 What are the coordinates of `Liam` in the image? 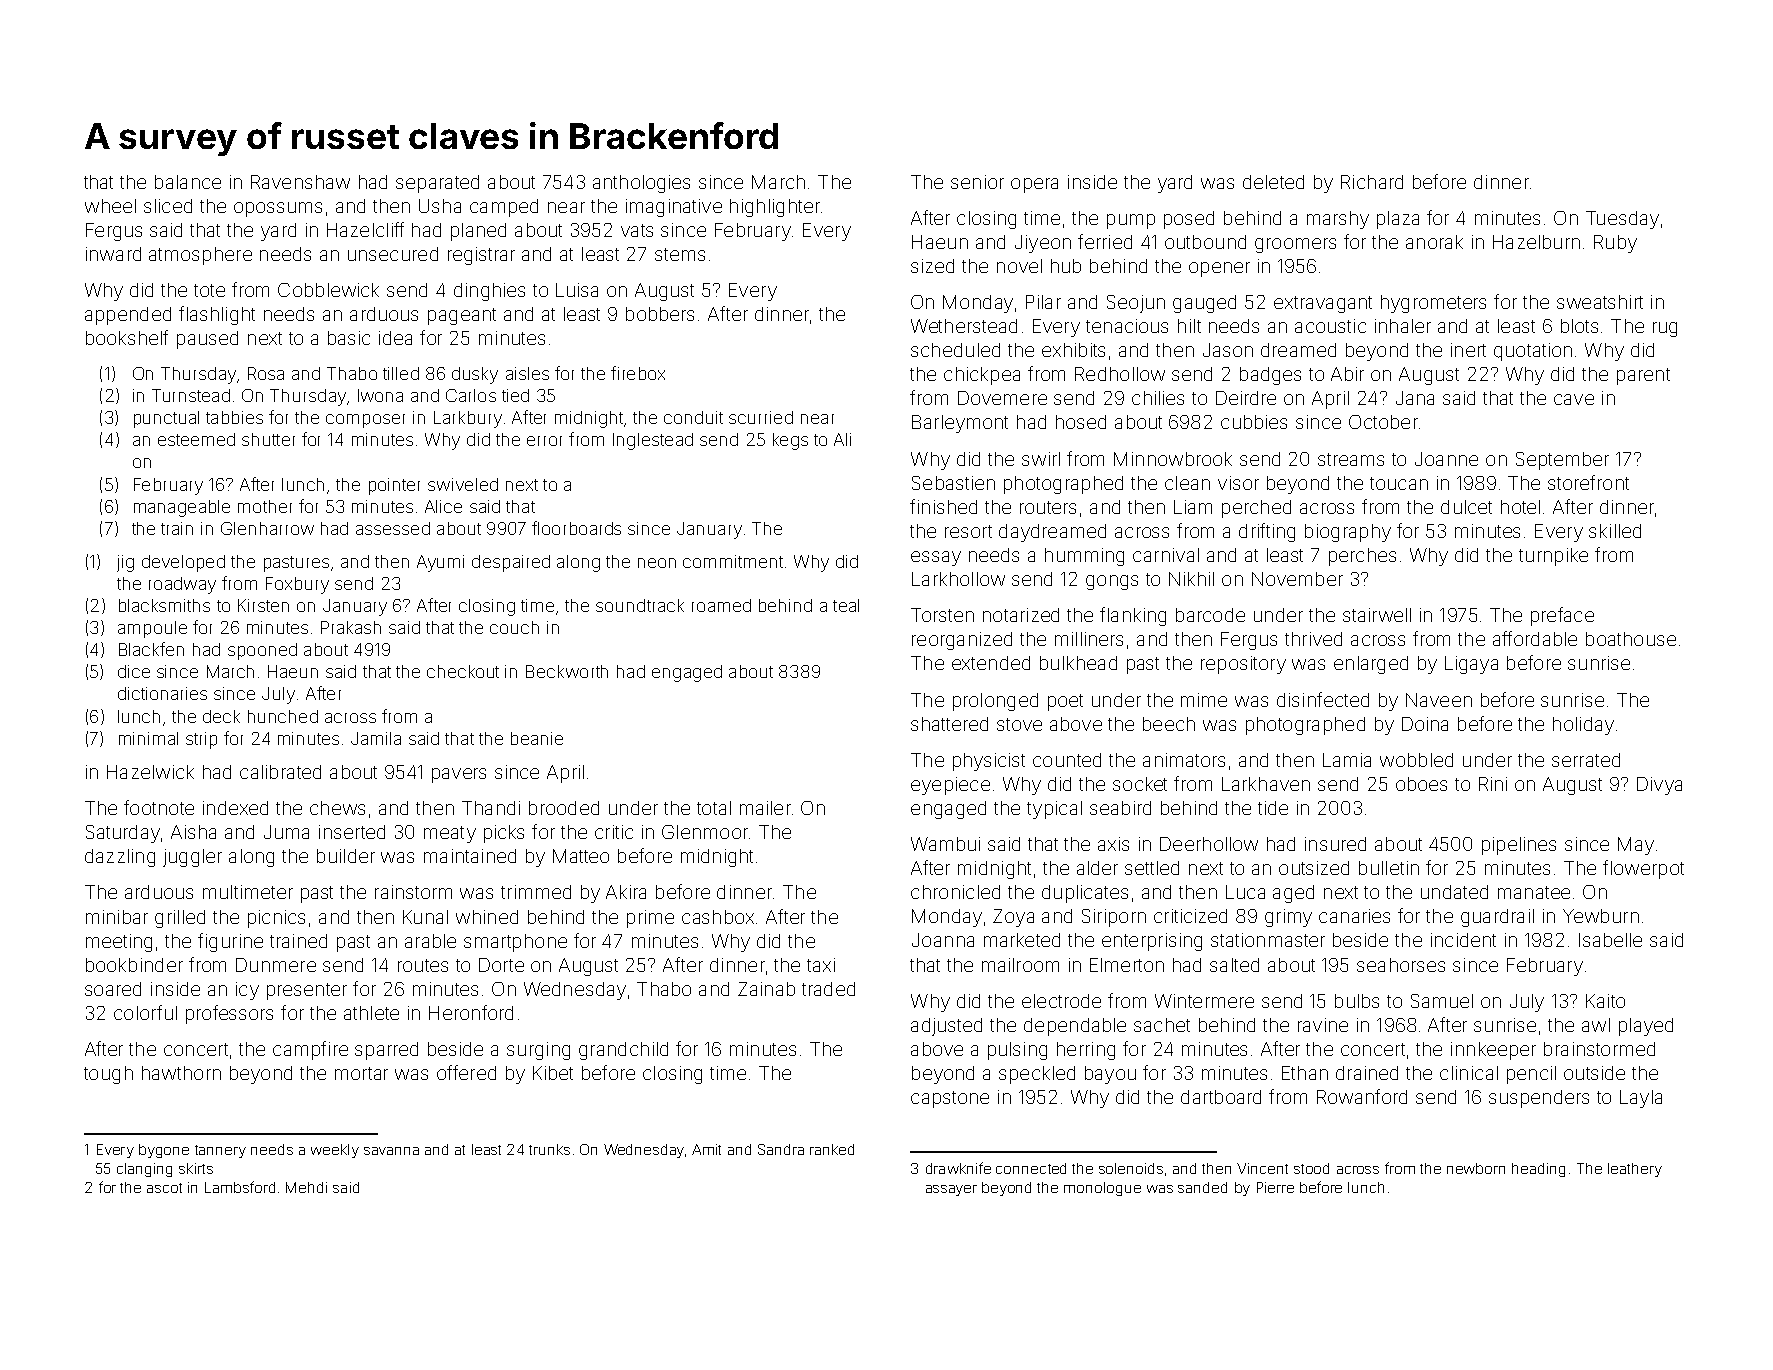 It's located at (1193, 507).
